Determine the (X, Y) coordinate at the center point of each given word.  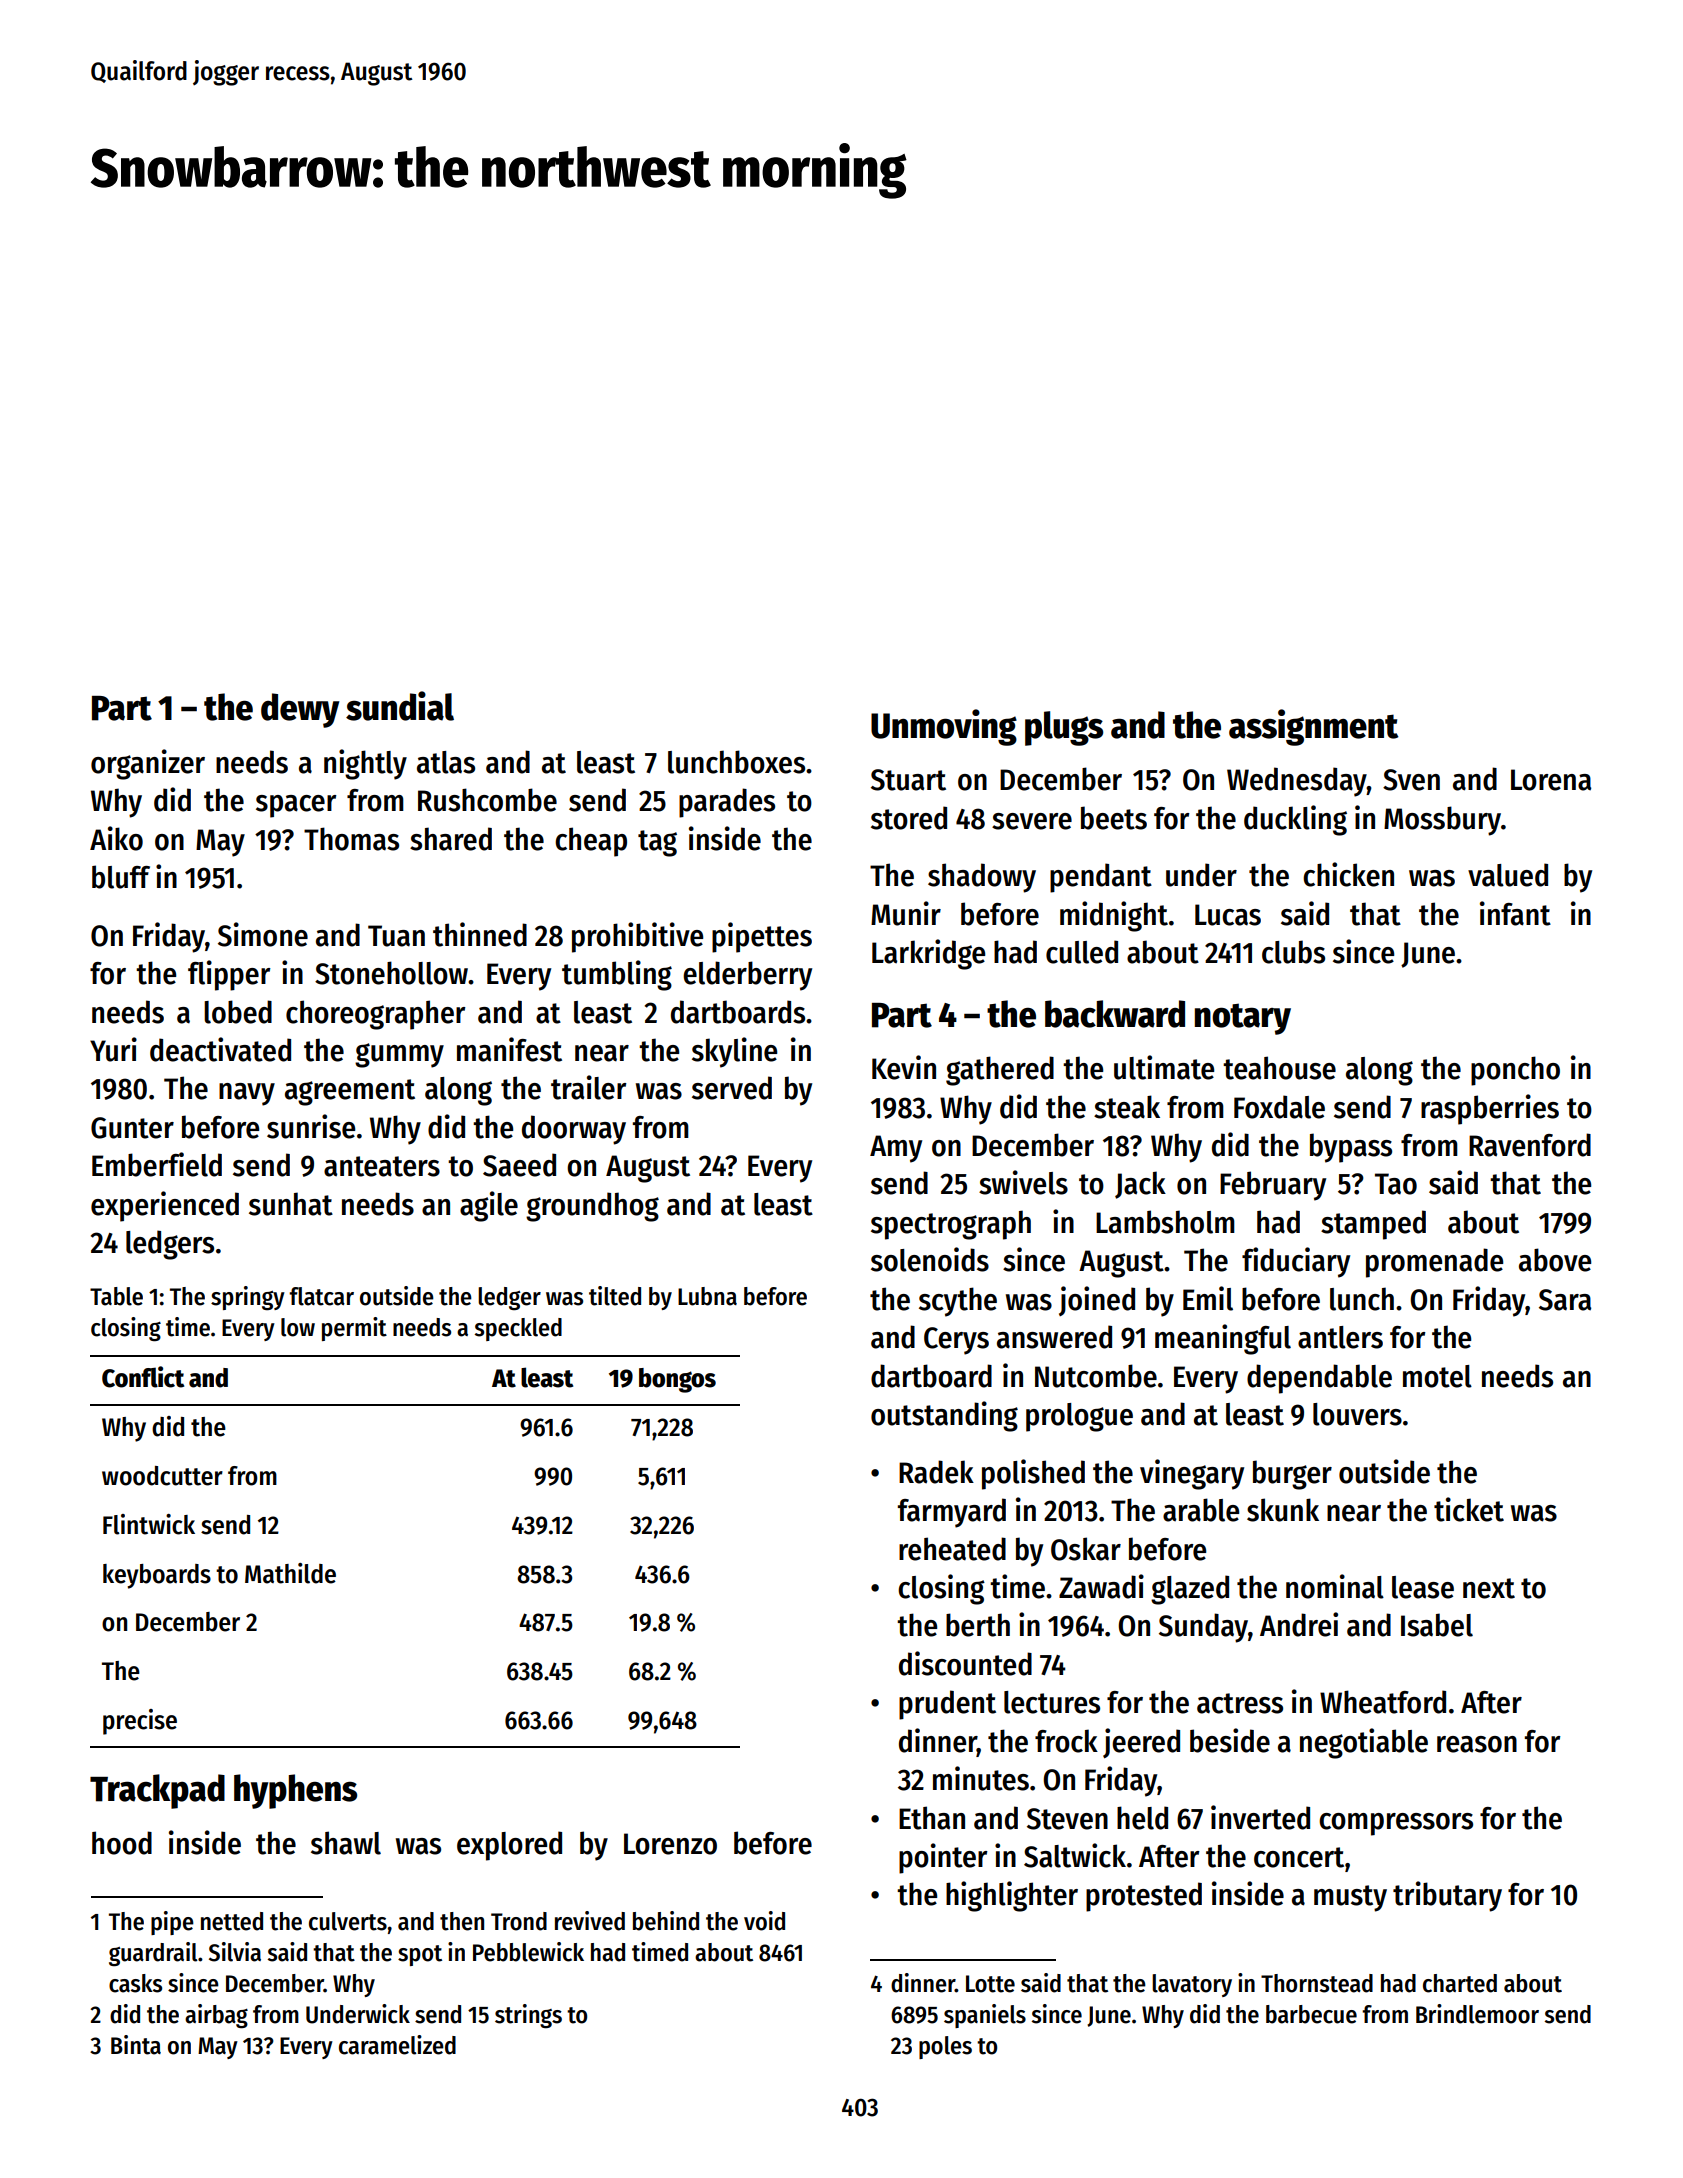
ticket (1469, 1509)
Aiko (116, 838)
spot (420, 1955)
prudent (947, 1705)
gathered (1000, 1071)
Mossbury (1442, 821)
